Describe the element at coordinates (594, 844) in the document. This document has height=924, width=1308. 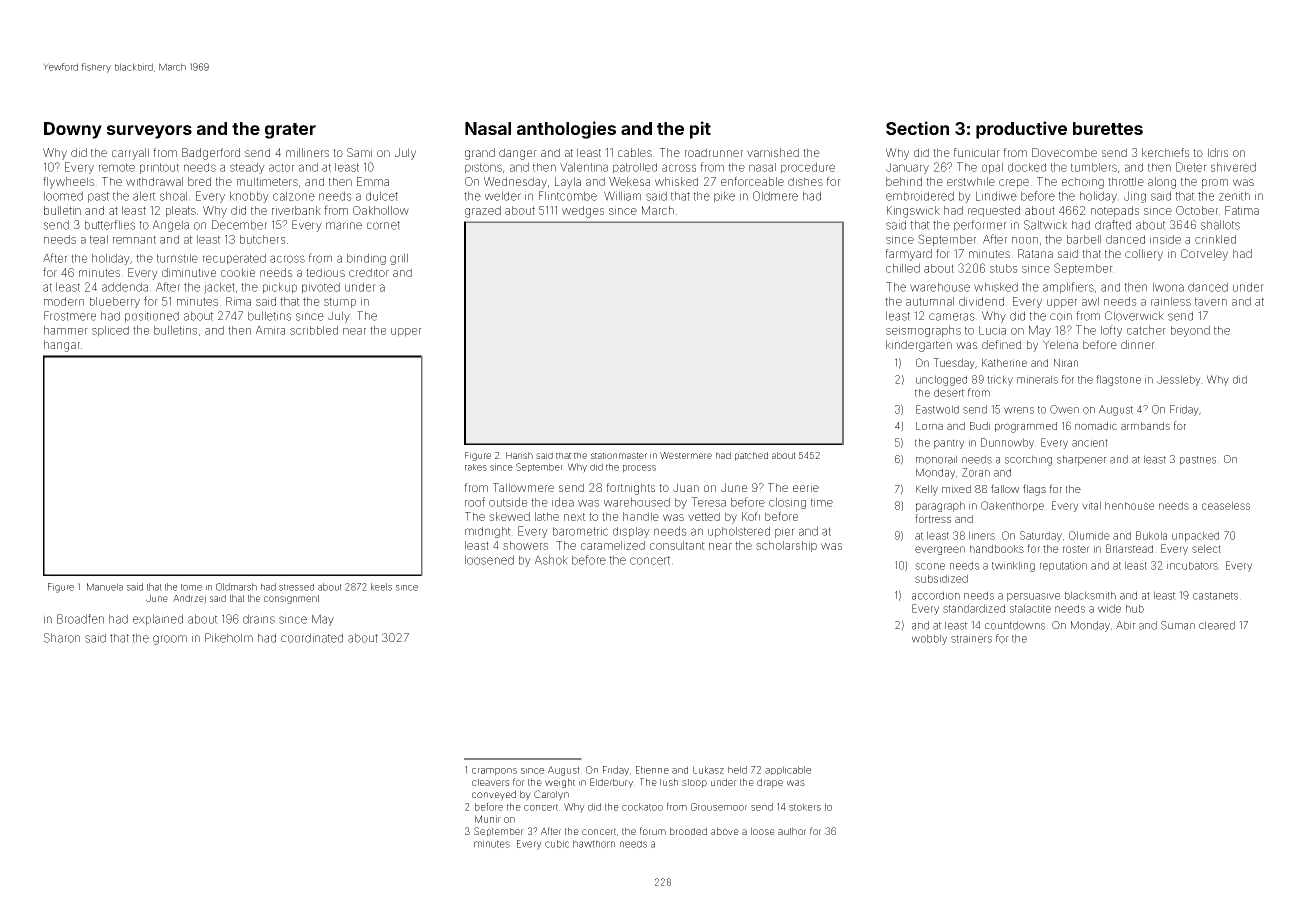
I see `hawthorn` at that location.
